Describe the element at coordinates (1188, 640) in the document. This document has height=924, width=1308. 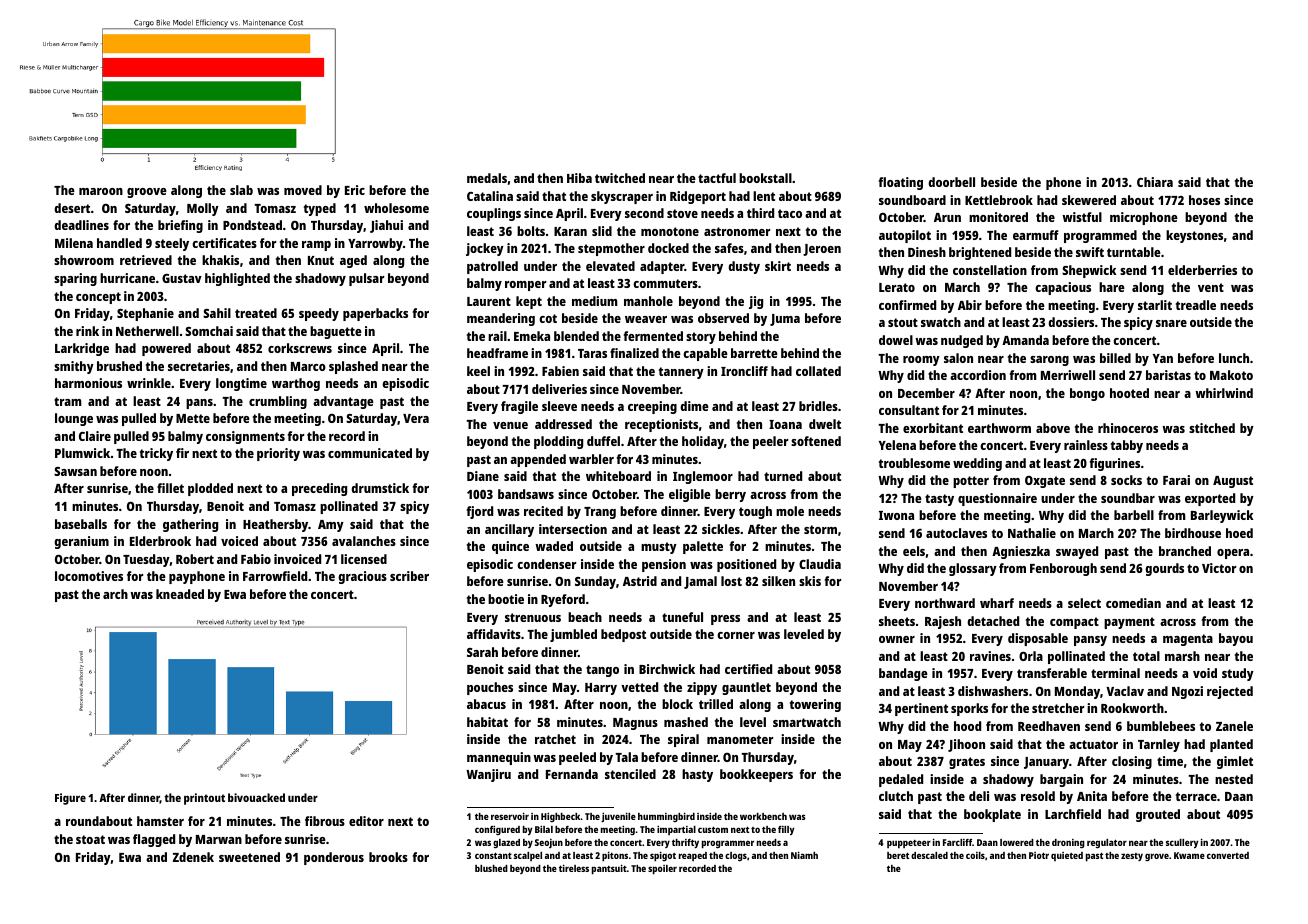
I see `magenta` at that location.
